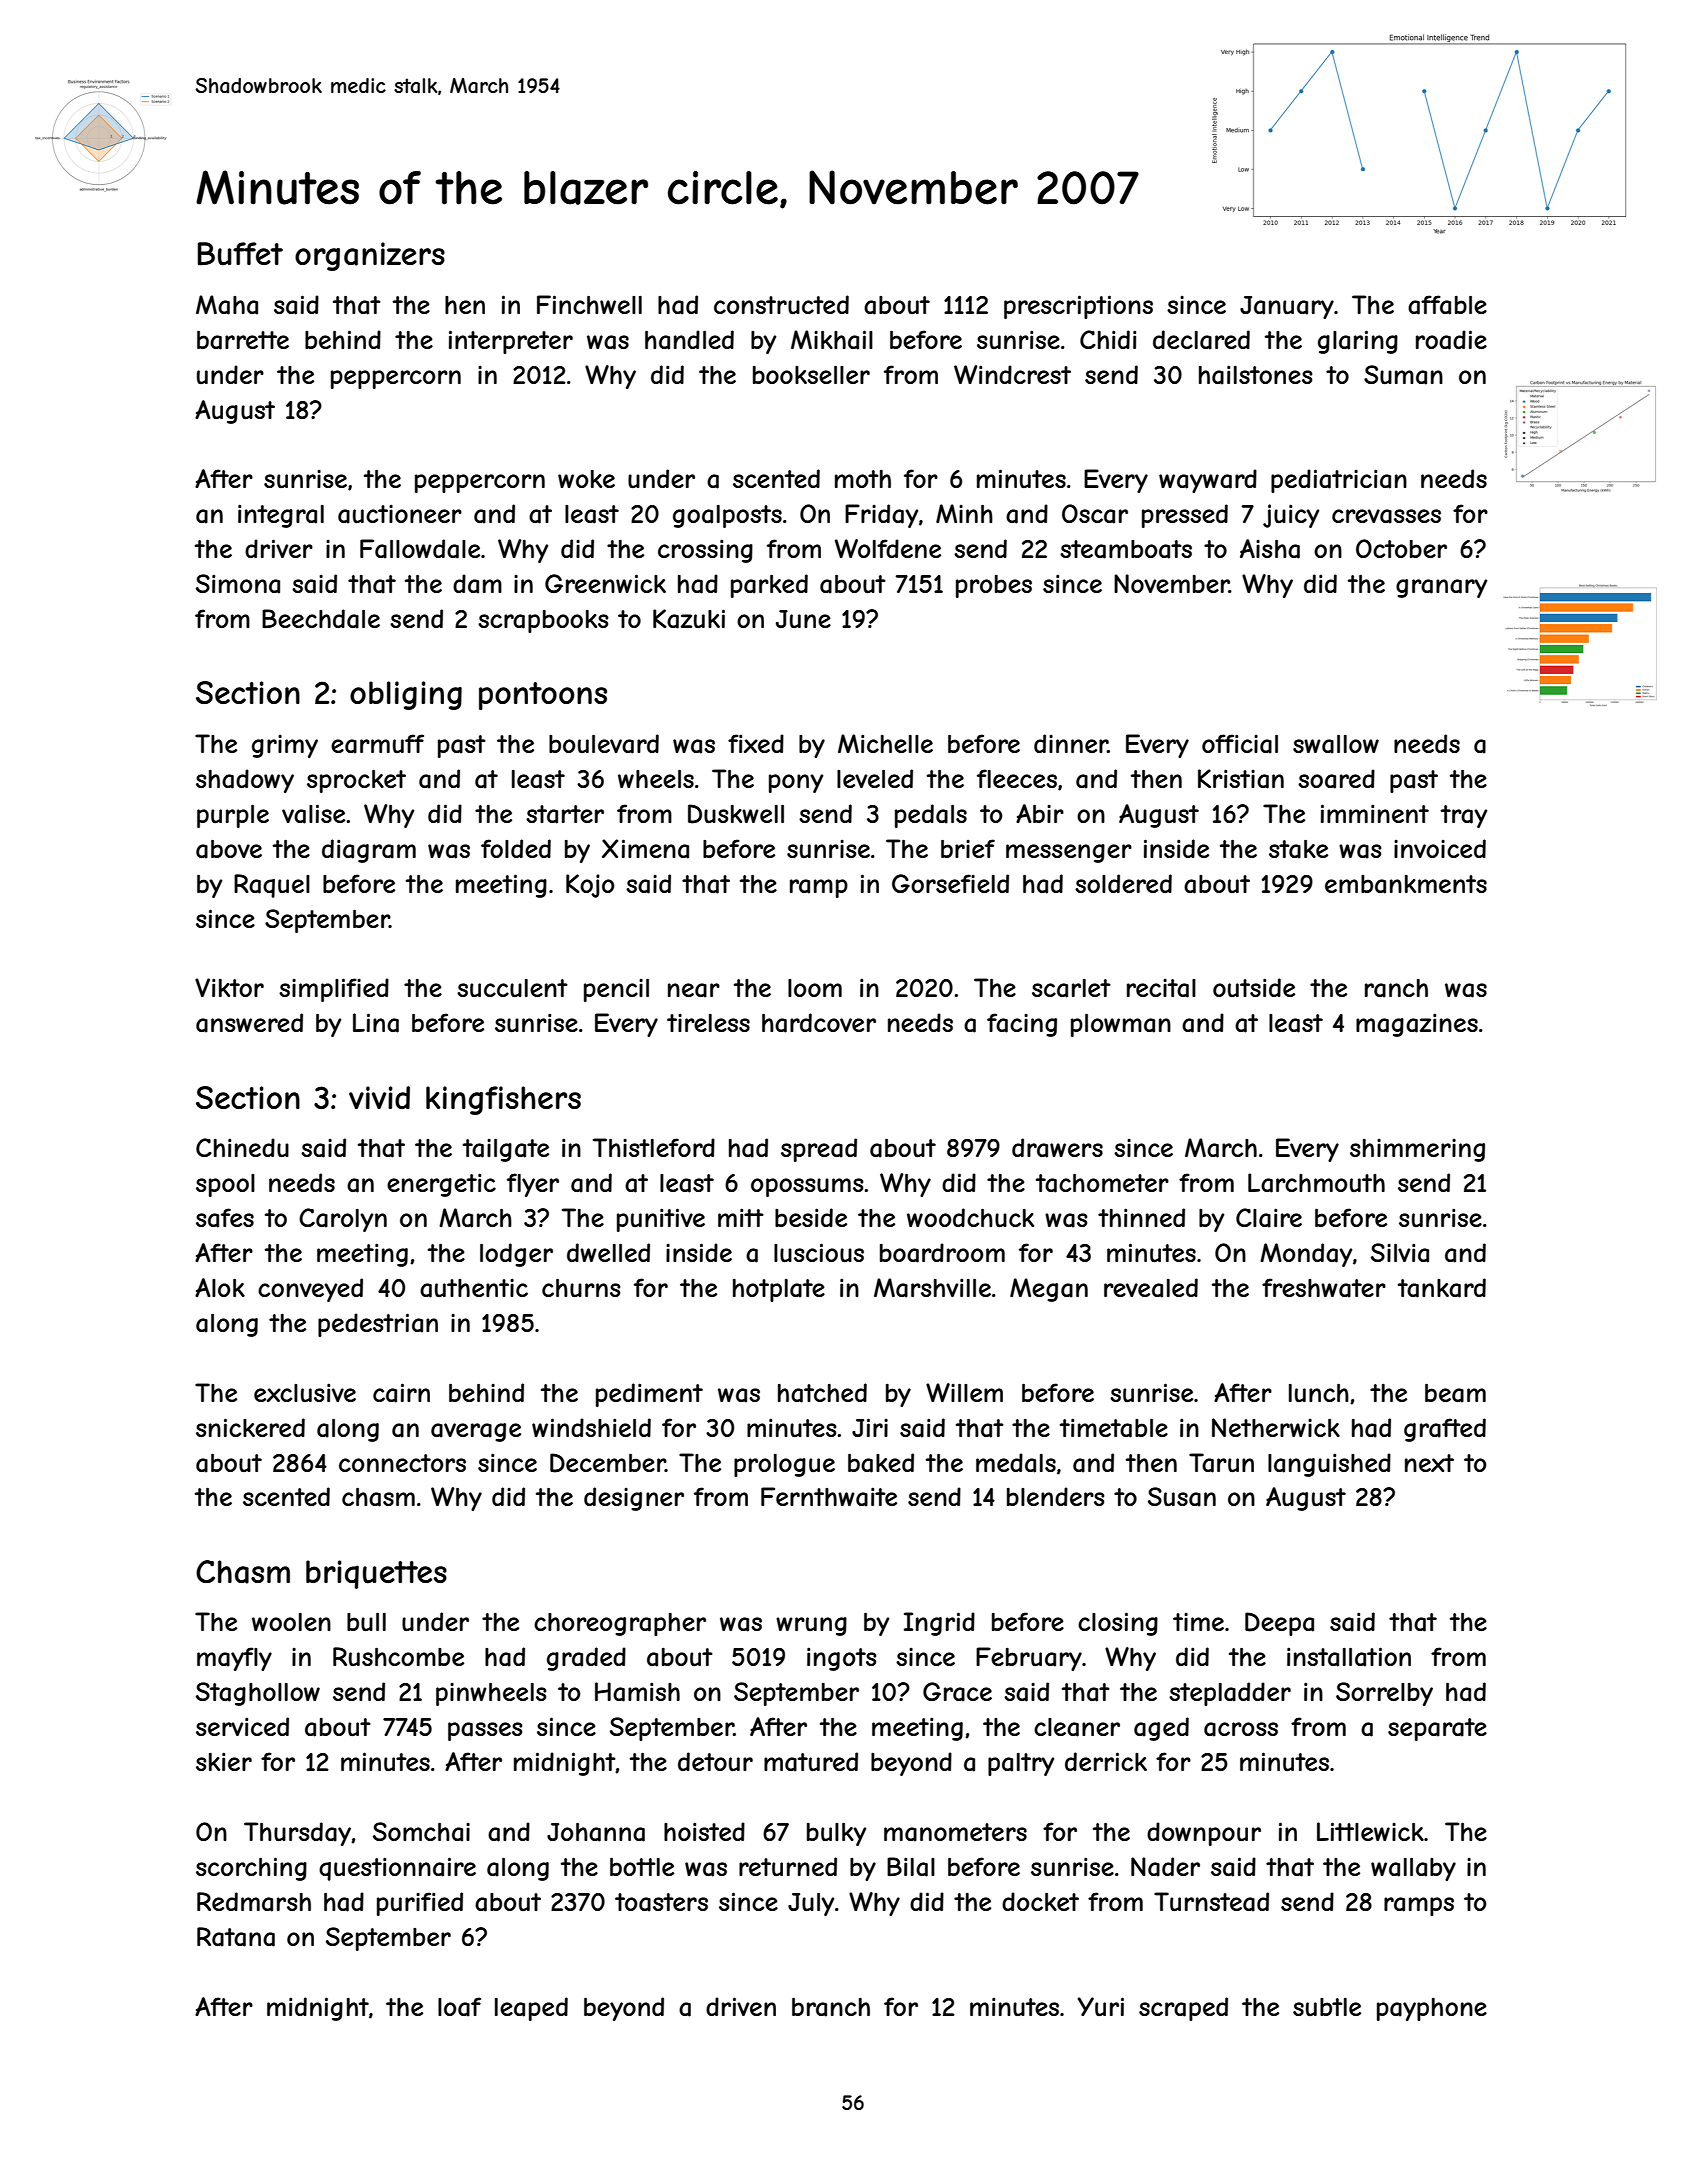 This document has width=1683, height=2178. Describe the element at coordinates (781, 305) in the document. I see `constructed` at that location.
